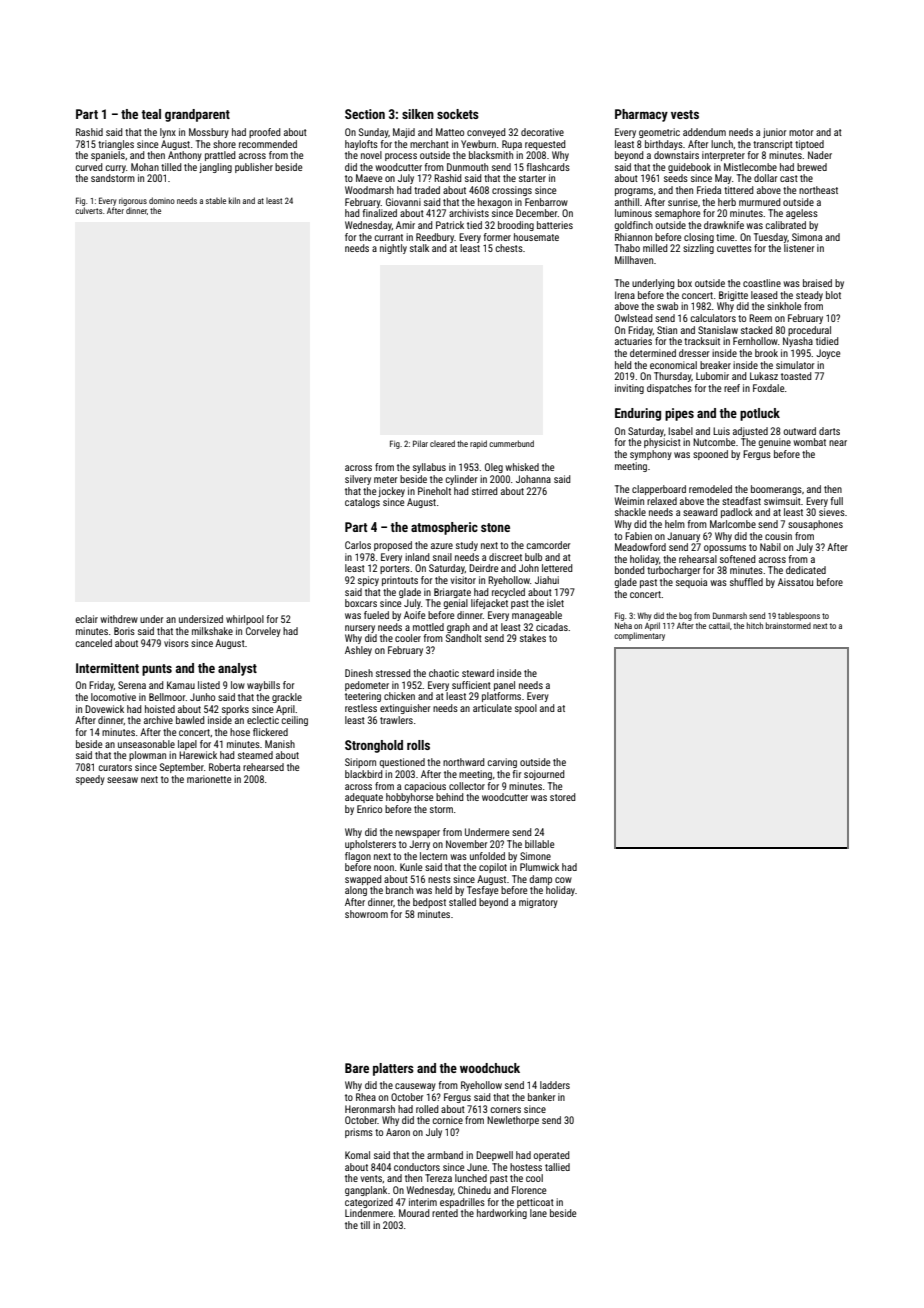 This image has width=924, height=1308. I want to click on withdrew, so click(119, 619).
